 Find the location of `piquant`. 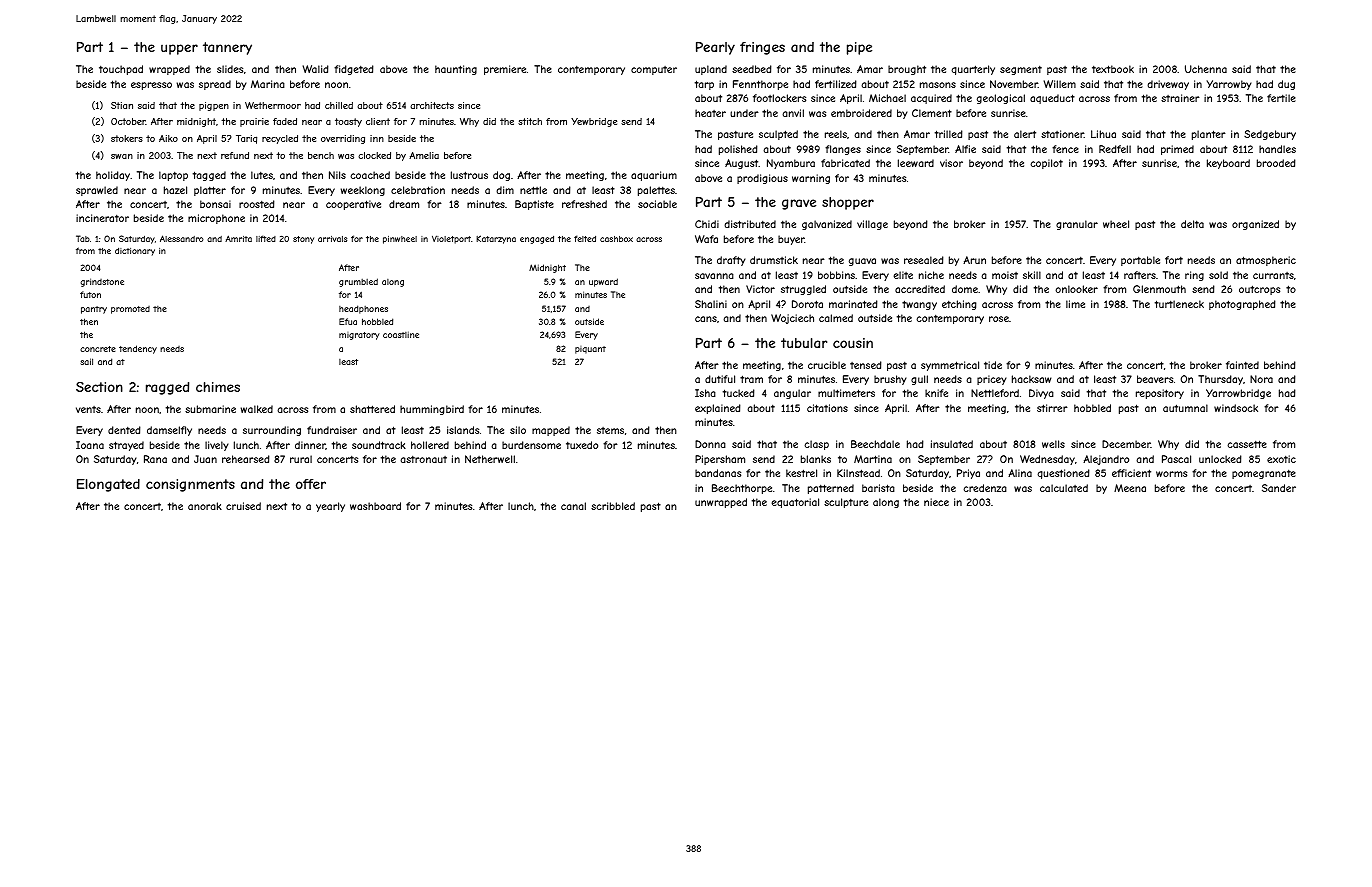

piquant is located at coordinates (590, 350).
